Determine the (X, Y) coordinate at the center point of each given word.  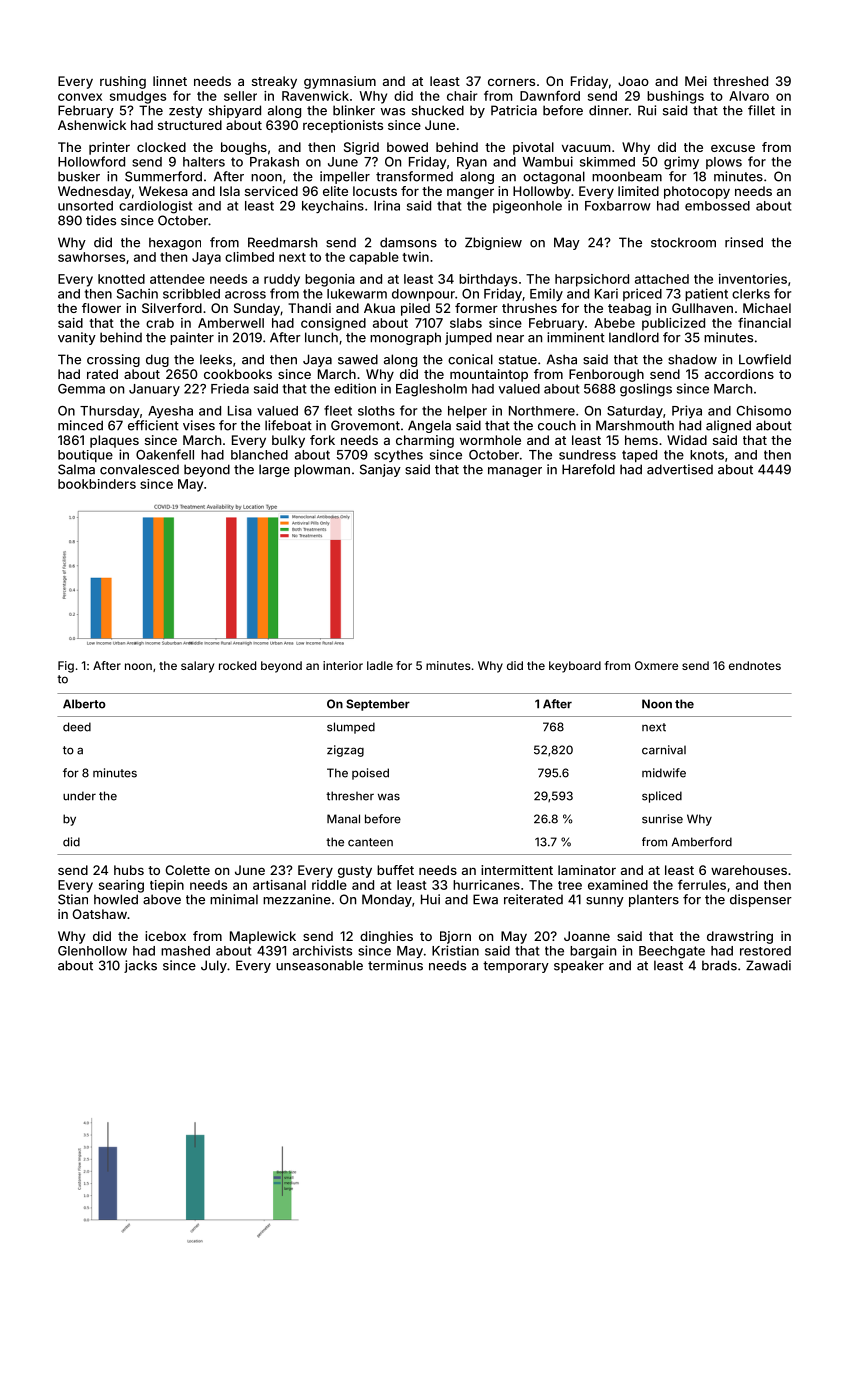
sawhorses (91, 257)
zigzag (345, 751)
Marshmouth (635, 425)
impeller (345, 177)
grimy (681, 163)
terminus (395, 965)
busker (79, 176)
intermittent (517, 870)
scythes (398, 456)
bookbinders (97, 484)
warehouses (749, 870)
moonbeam (627, 176)
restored (765, 951)
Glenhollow (92, 951)
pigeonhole (527, 207)
